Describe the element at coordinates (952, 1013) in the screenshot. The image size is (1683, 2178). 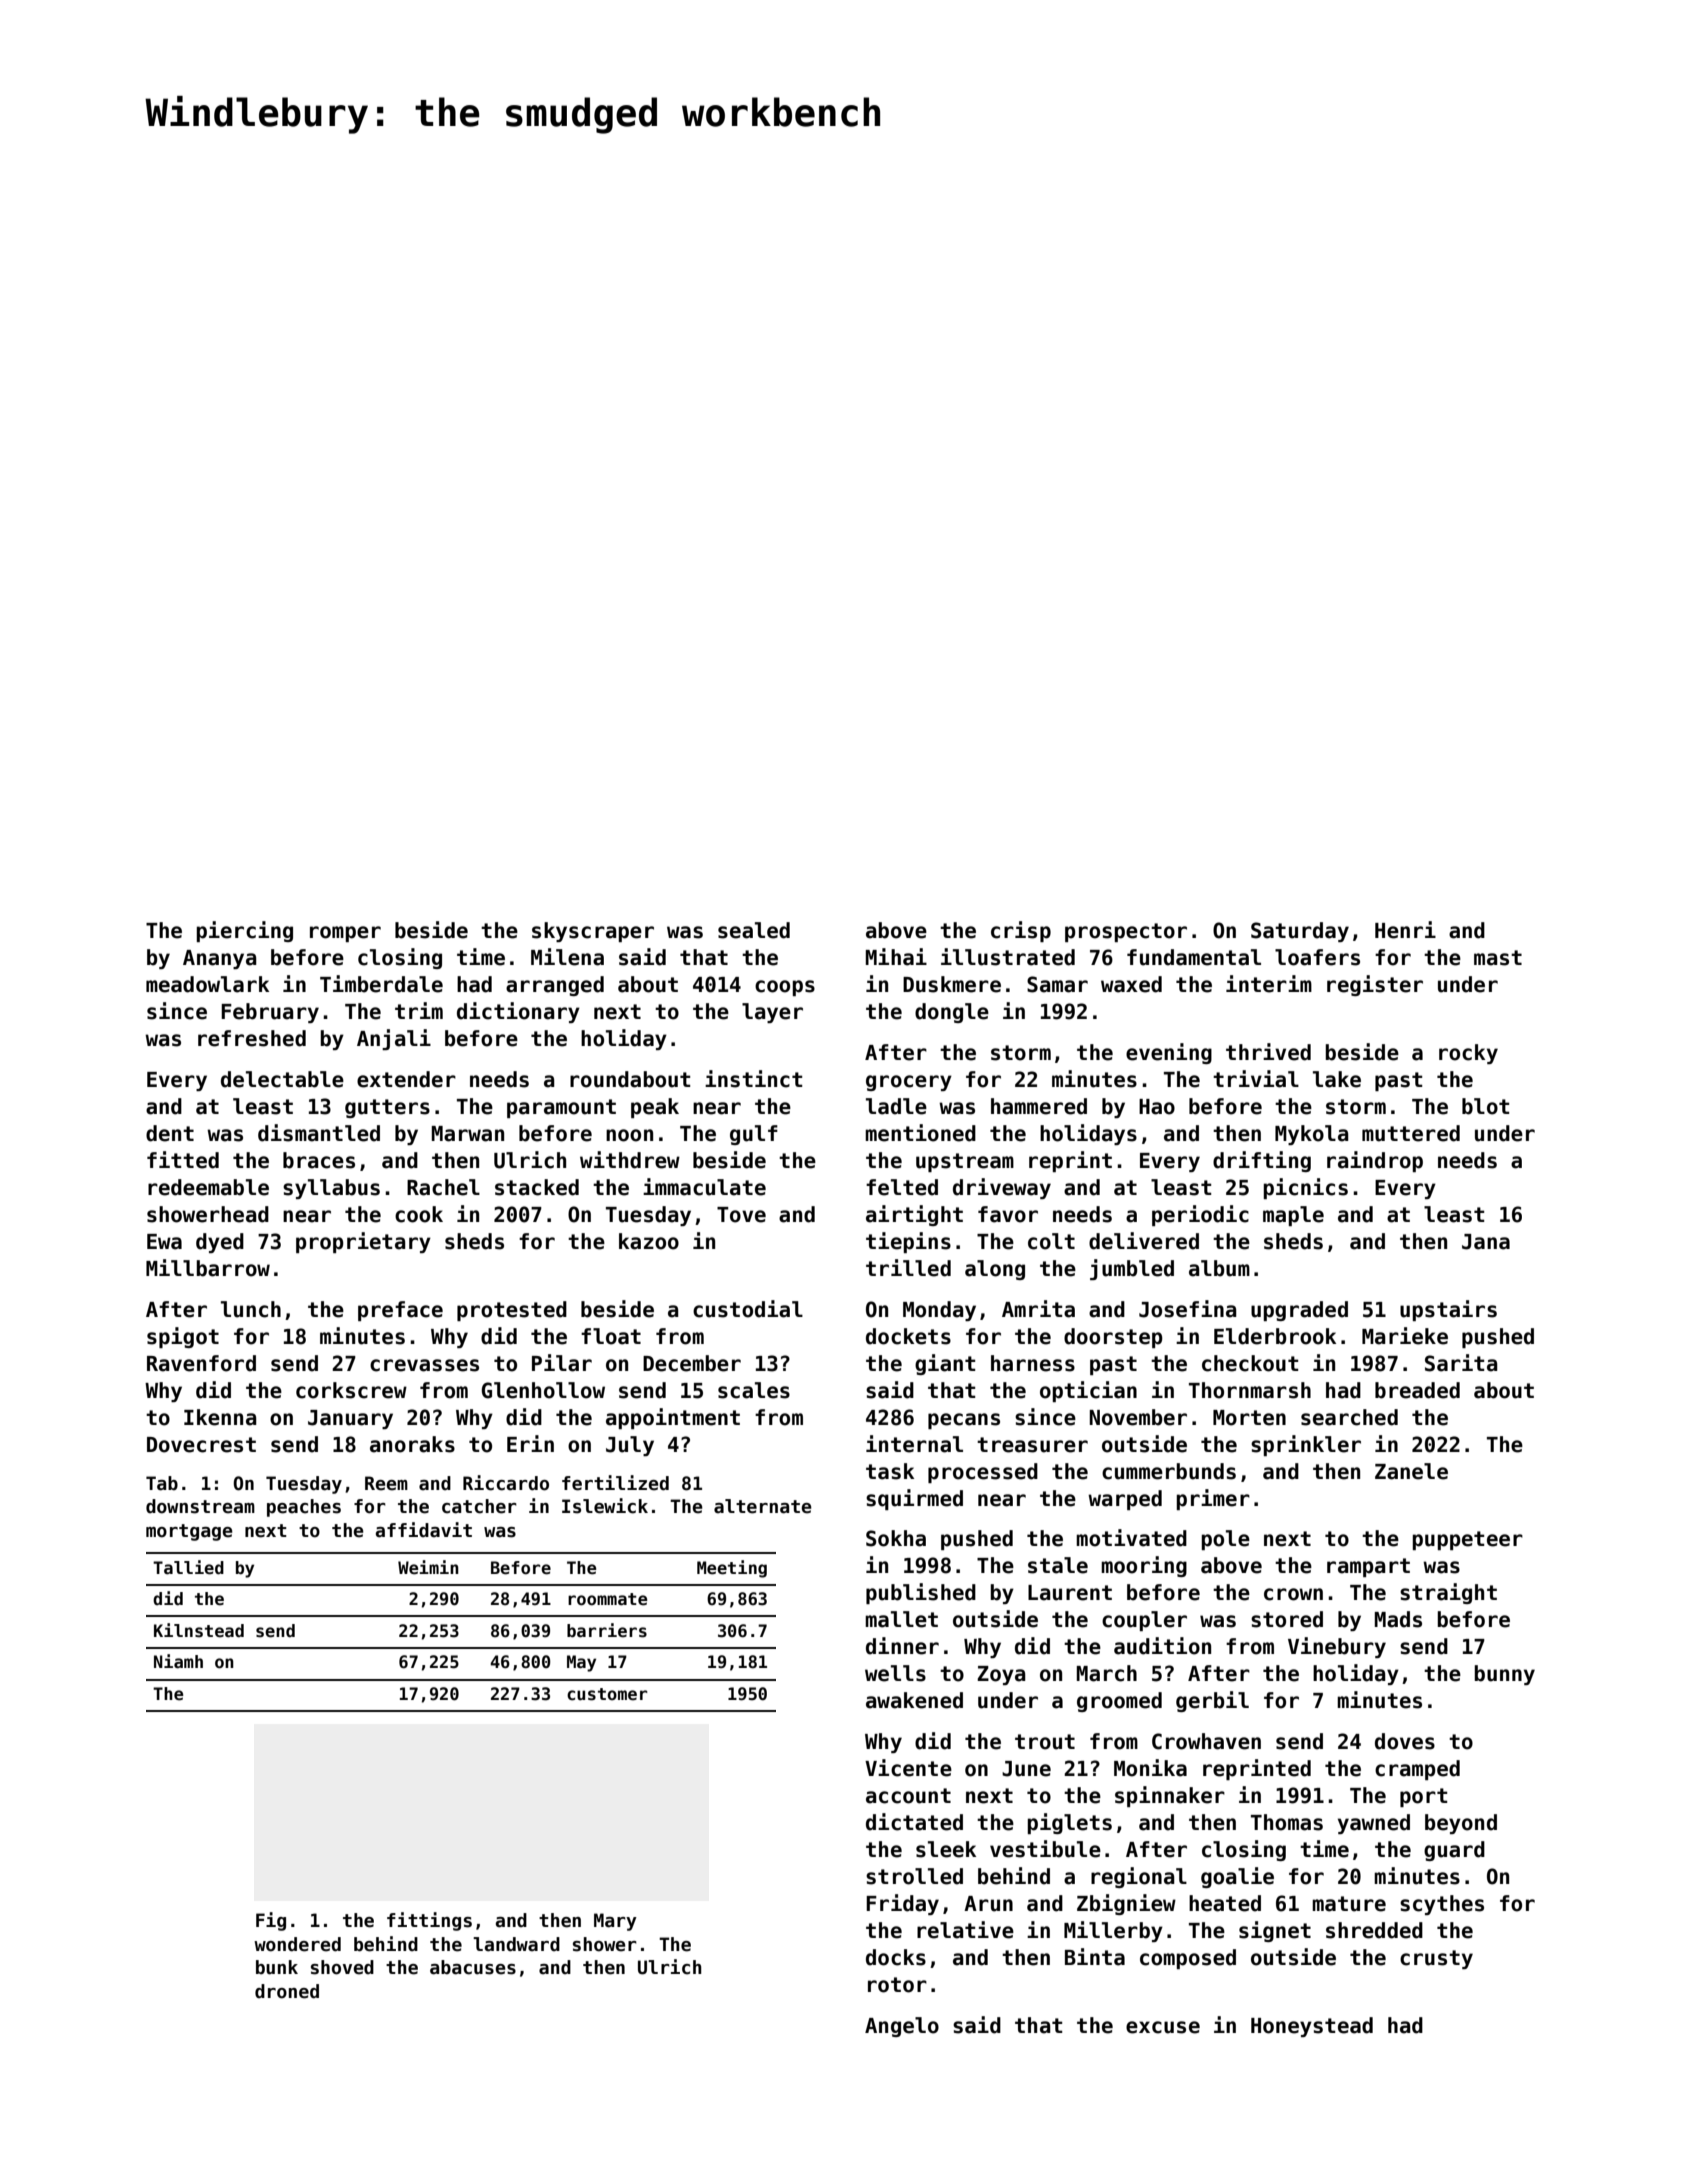
I see `dongle` at that location.
